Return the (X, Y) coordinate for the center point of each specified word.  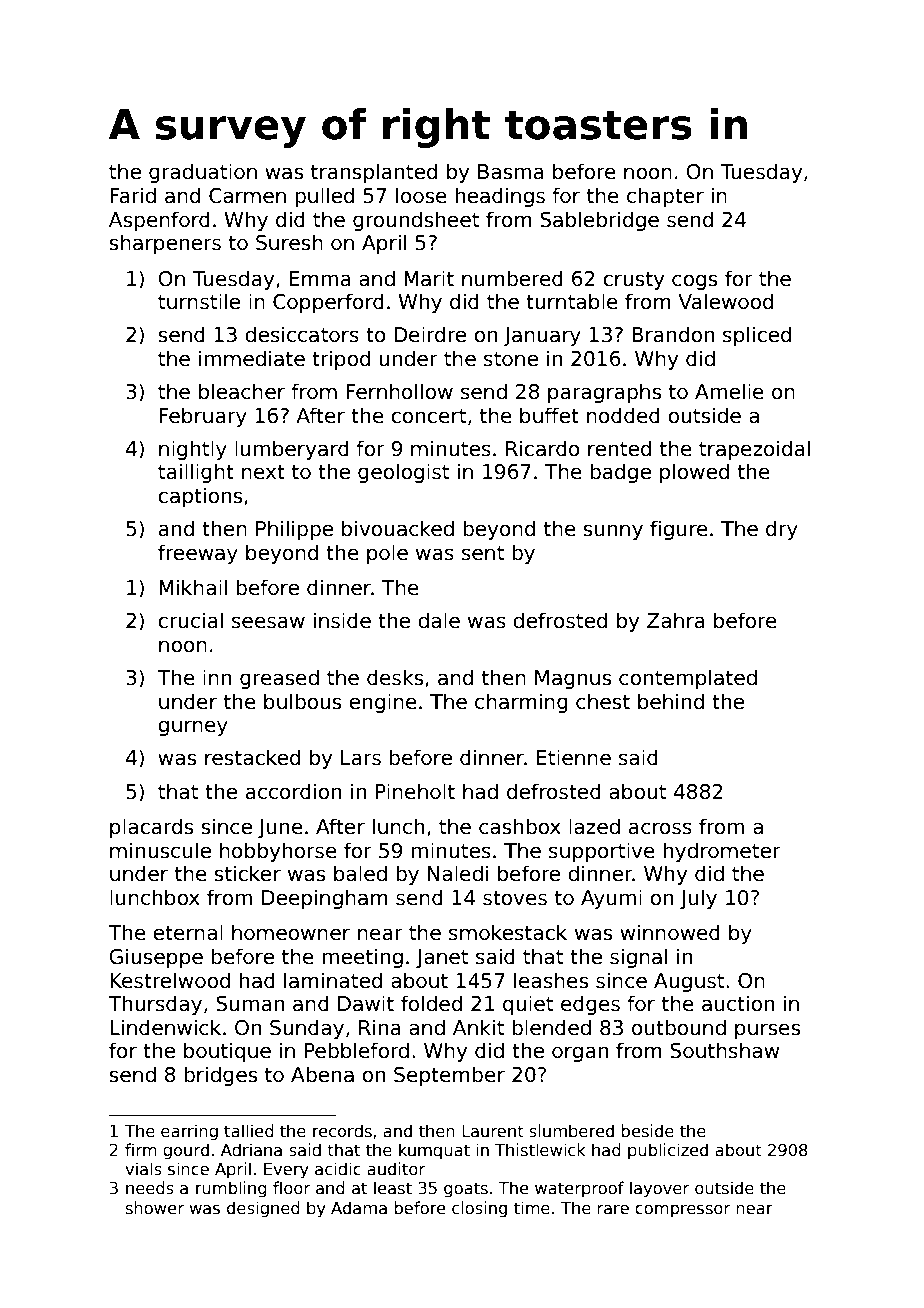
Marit (429, 278)
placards (151, 828)
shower (155, 1207)
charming (521, 703)
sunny (613, 532)
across (660, 828)
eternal (188, 932)
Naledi (458, 873)
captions (200, 497)
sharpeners (165, 244)
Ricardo (543, 448)
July (698, 899)
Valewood (725, 301)
